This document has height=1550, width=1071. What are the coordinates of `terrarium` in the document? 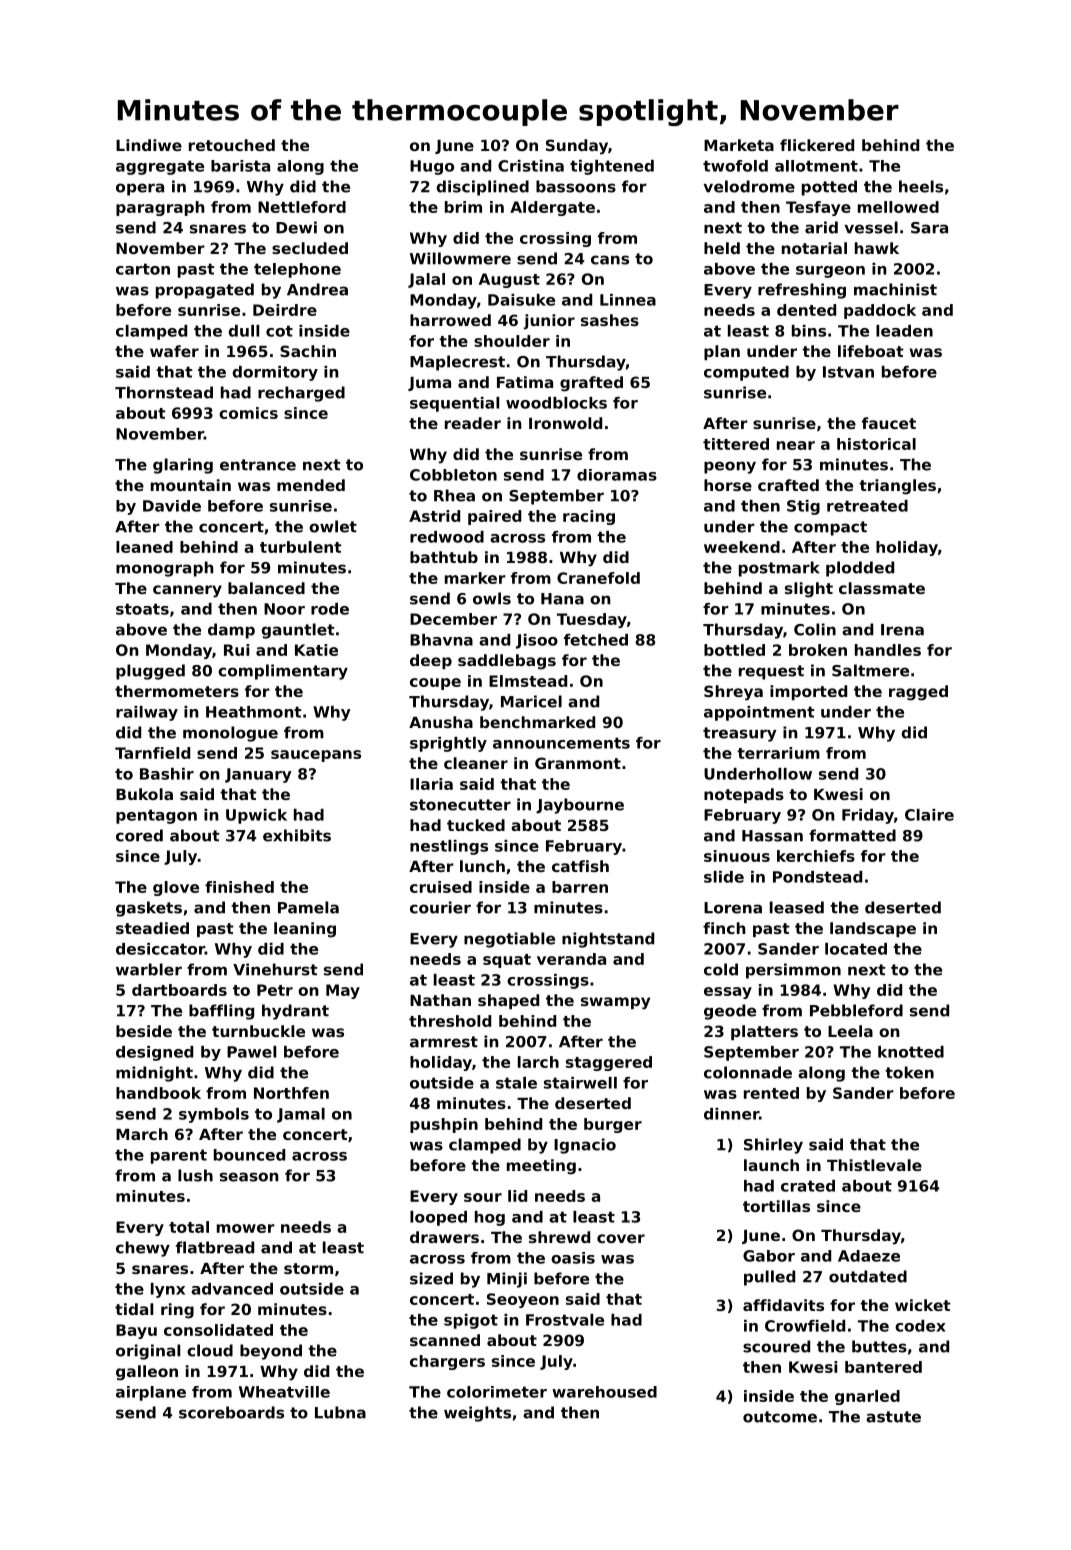 It's located at (778, 753).
